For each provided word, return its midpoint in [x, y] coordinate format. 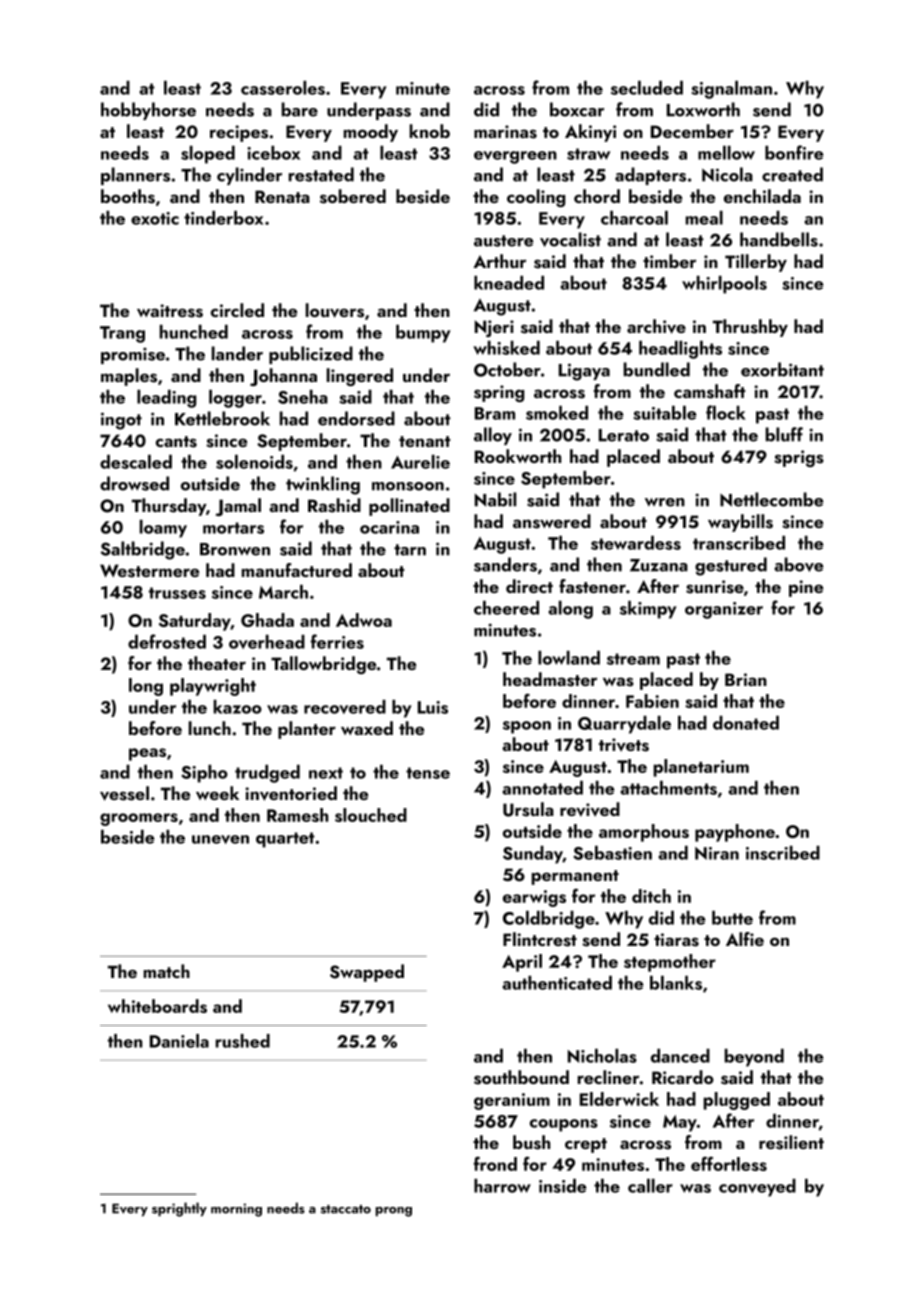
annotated [542, 788]
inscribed [783, 853]
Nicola [727, 174]
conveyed [757, 1188]
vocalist [570, 239]
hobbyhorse [148, 111]
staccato [346, 1209]
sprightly [179, 1209]
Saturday [195, 622]
